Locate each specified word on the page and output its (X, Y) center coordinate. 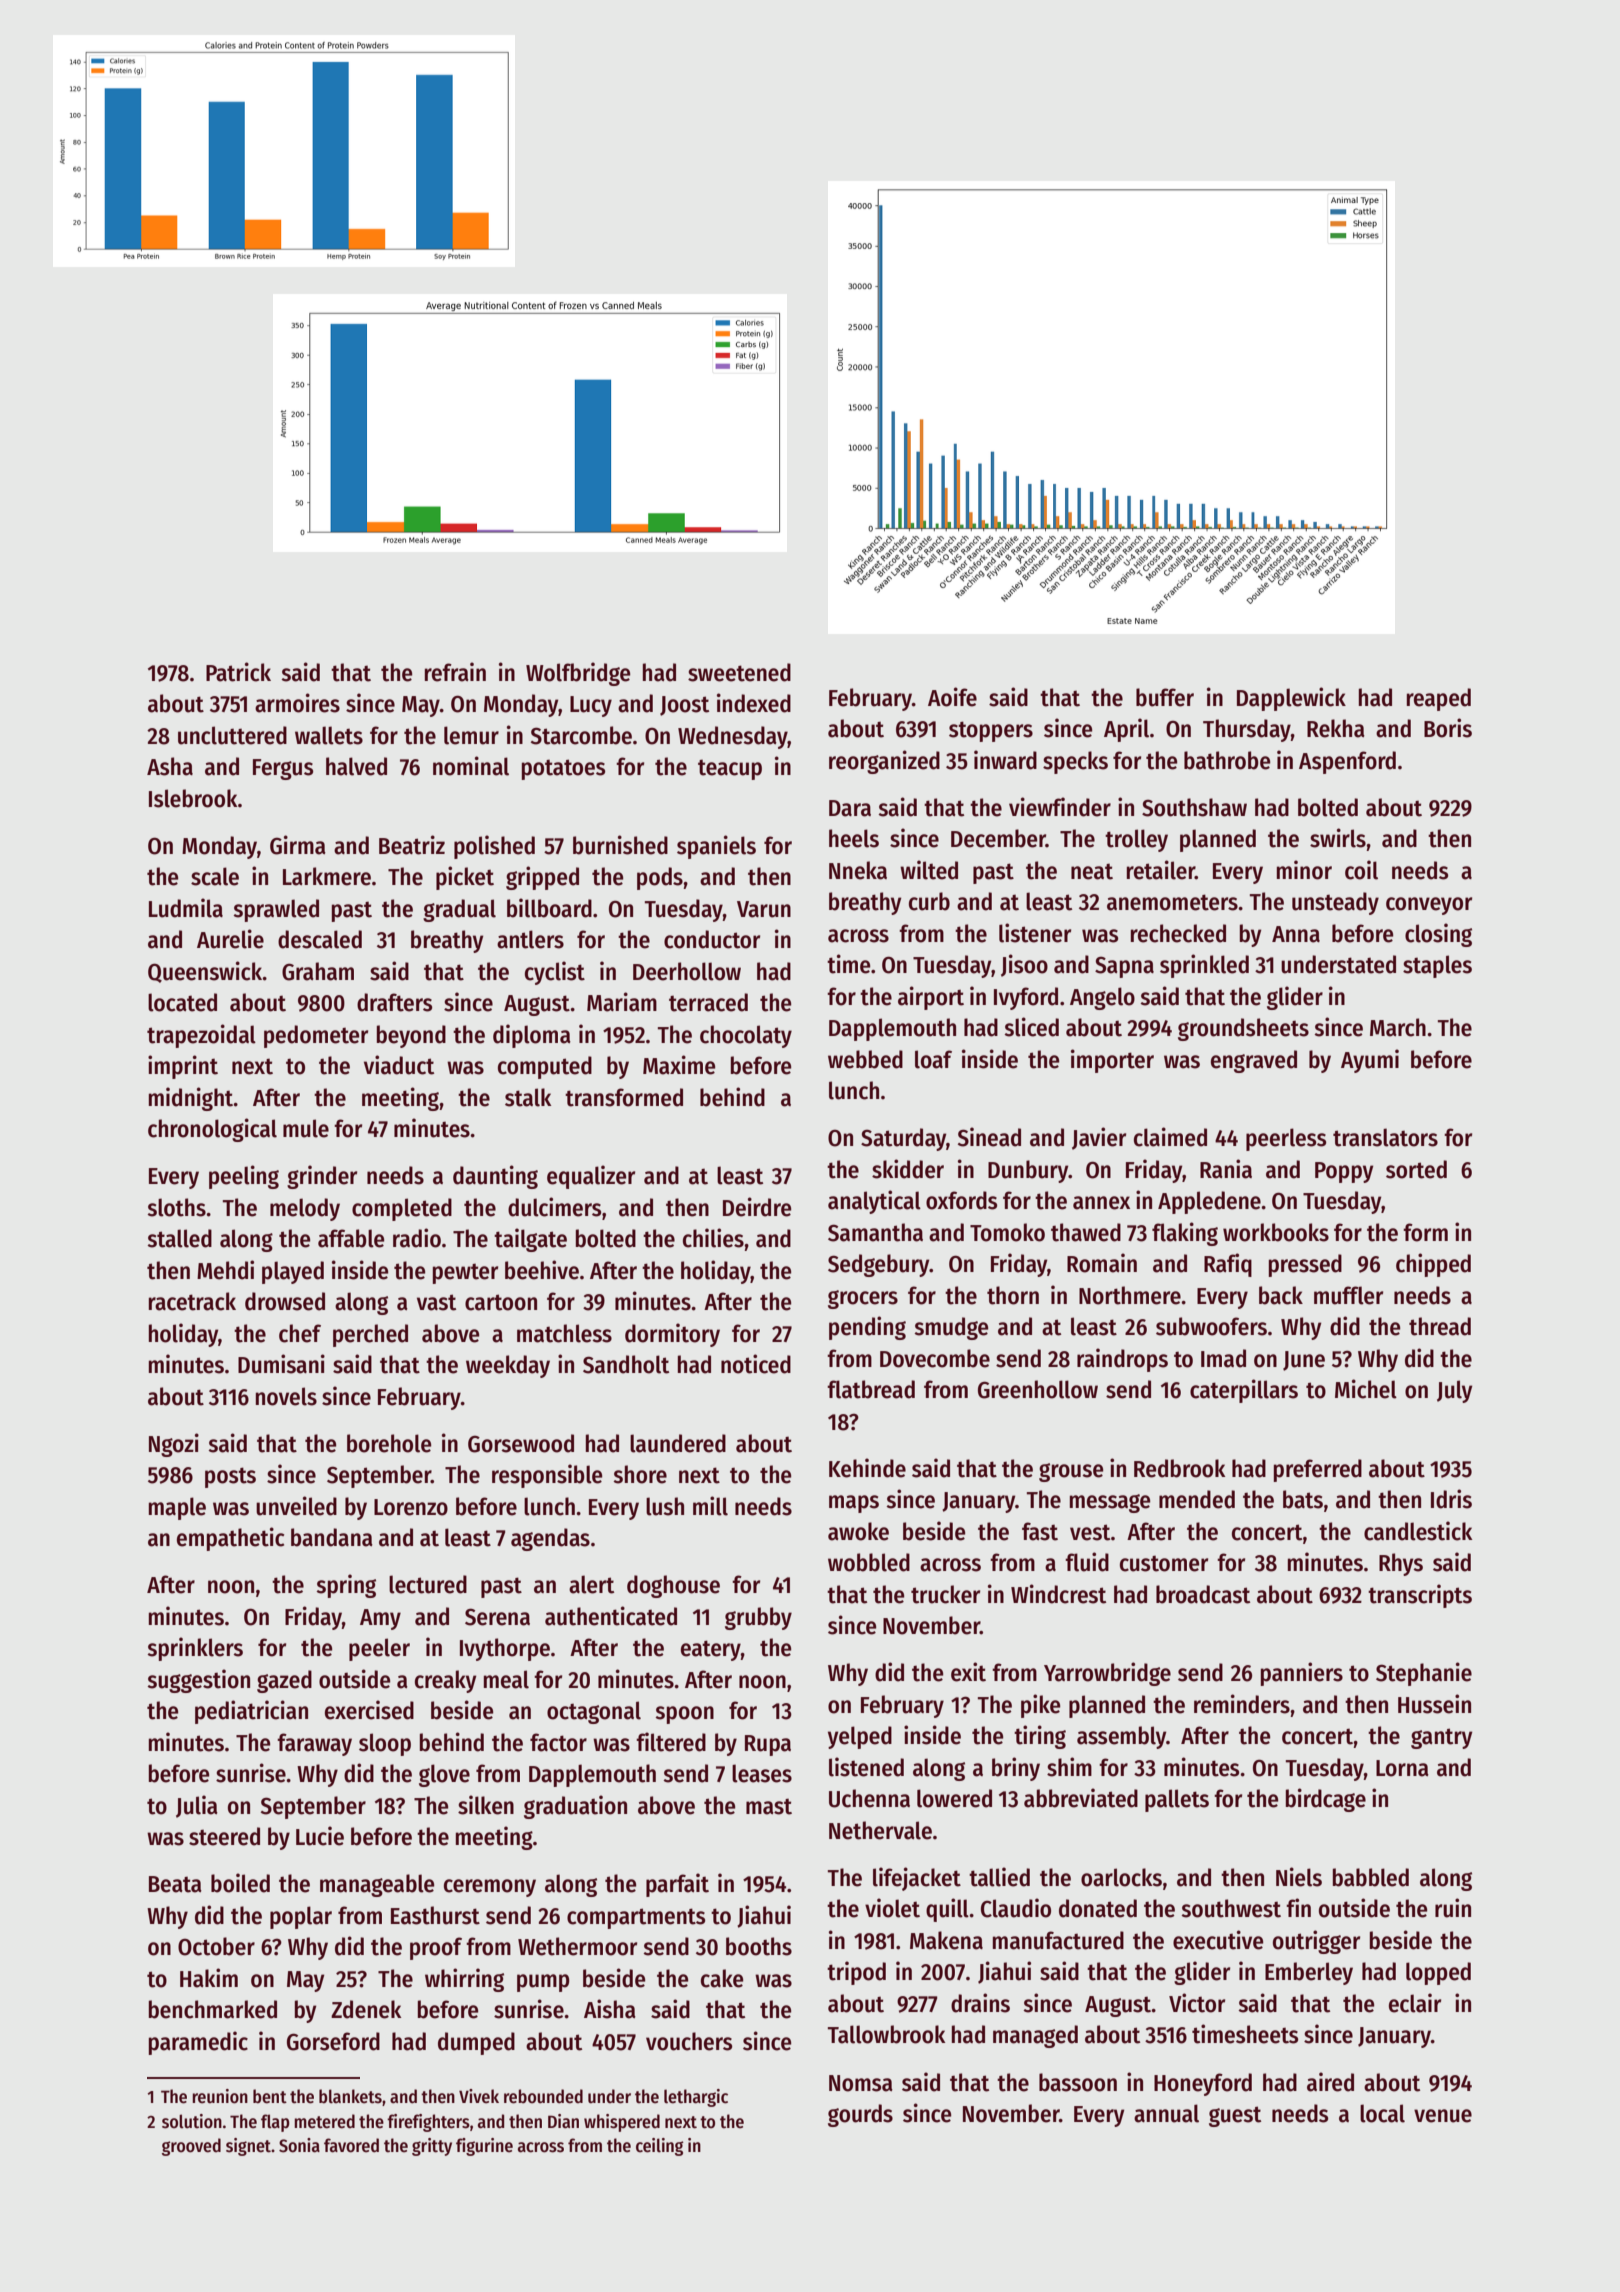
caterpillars (1244, 1391)
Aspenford (1347, 762)
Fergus (283, 769)
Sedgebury (879, 1265)
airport (931, 998)
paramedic (198, 2043)
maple (177, 1508)
